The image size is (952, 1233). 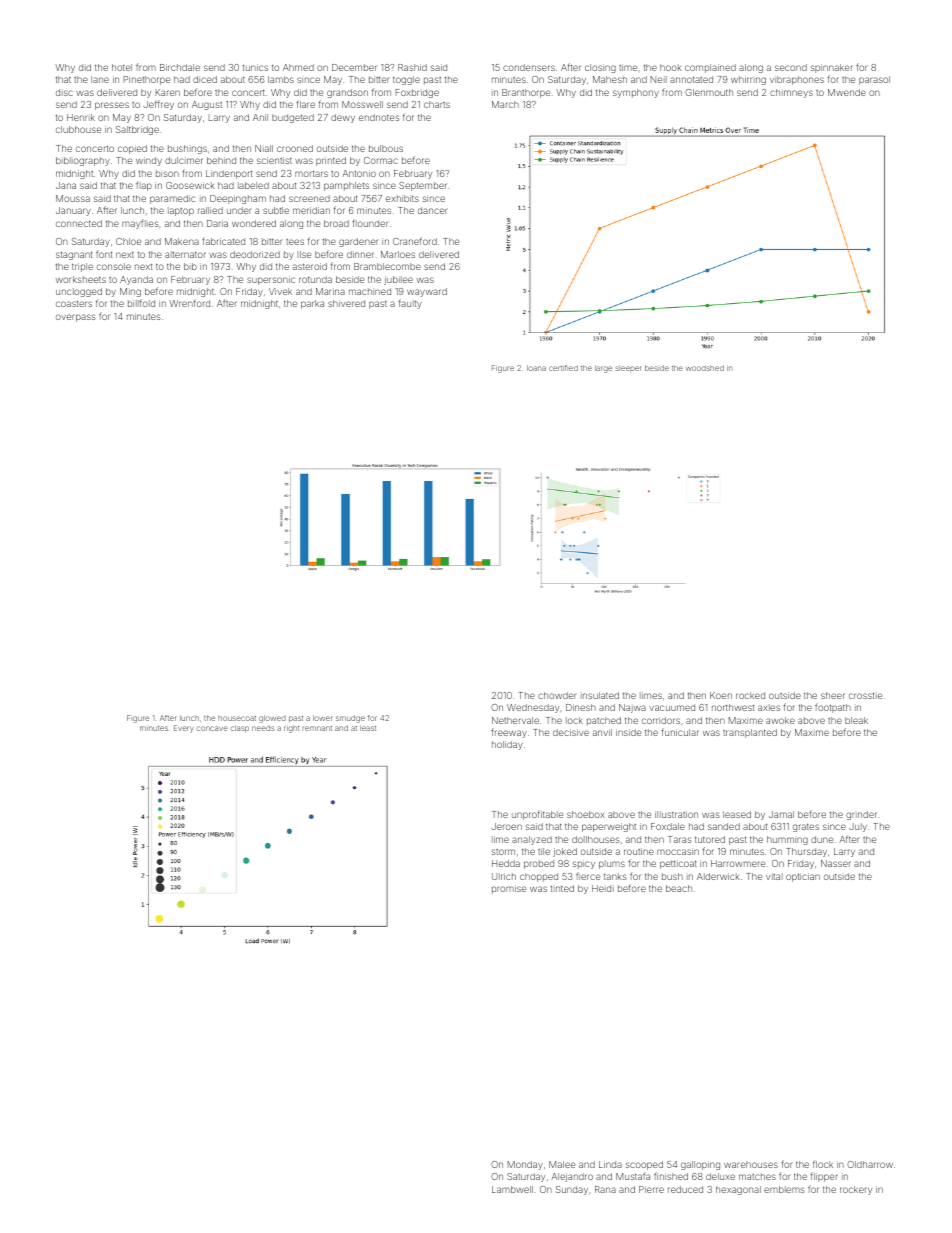 I want to click on crosstie, so click(x=865, y=695).
